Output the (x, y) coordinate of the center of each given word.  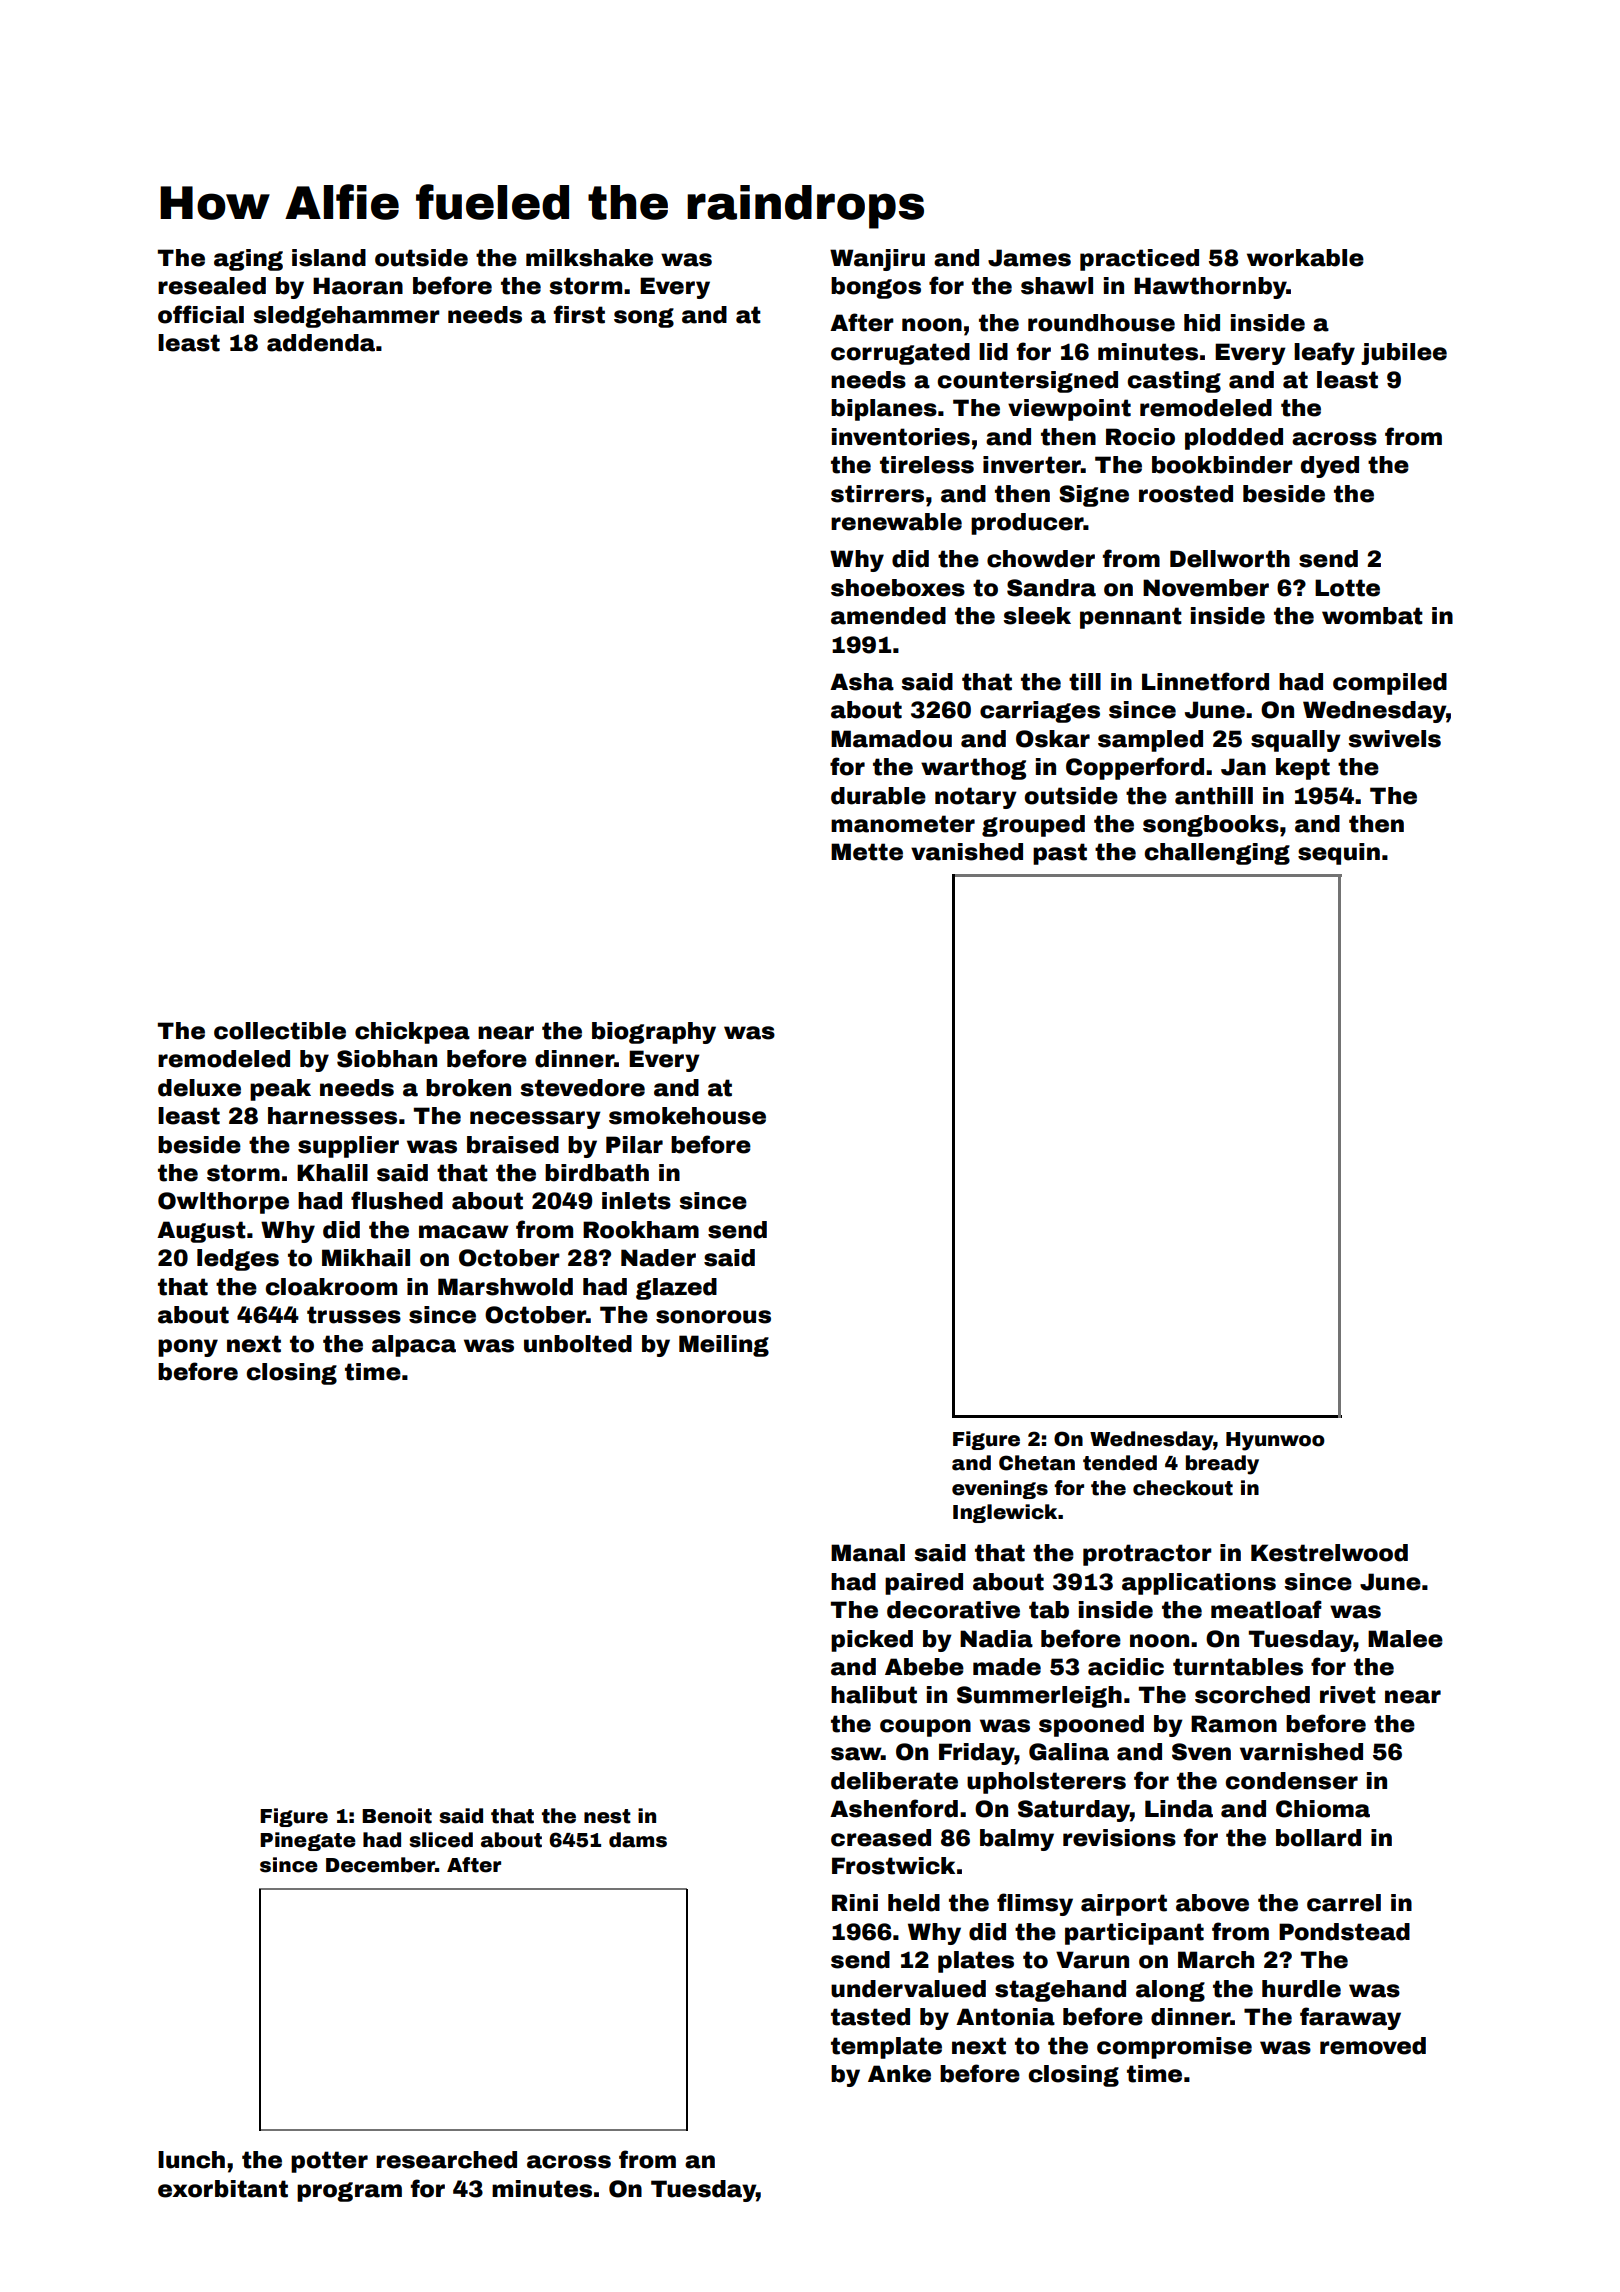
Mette (867, 852)
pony (188, 1348)
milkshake (589, 258)
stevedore (582, 1088)
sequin (1339, 854)
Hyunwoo (1275, 1441)
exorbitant (223, 2189)
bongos (876, 288)
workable (1305, 258)
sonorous (713, 1317)
